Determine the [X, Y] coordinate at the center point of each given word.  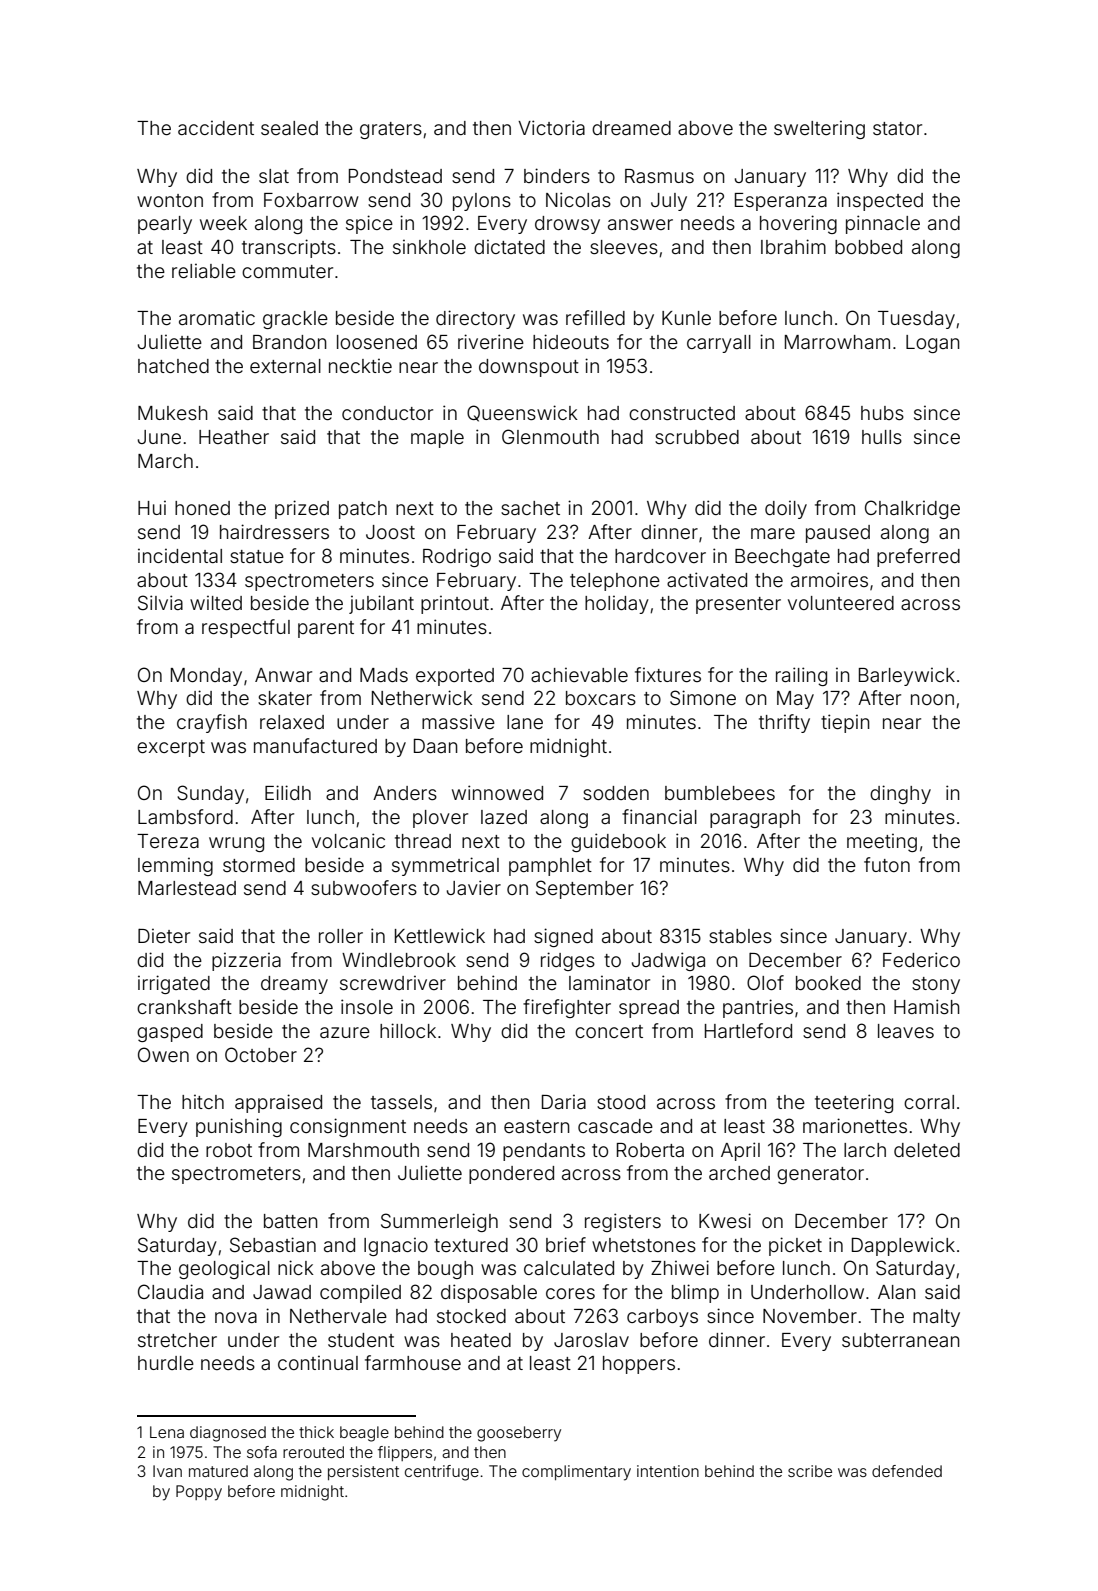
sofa [262, 1452]
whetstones [644, 1245]
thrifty [784, 723]
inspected [880, 201]
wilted [216, 602]
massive [458, 721]
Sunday [210, 794]
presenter [738, 605]
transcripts [289, 248]
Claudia [170, 1291]
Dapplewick [903, 1246]
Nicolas [578, 199]
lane [525, 722]
